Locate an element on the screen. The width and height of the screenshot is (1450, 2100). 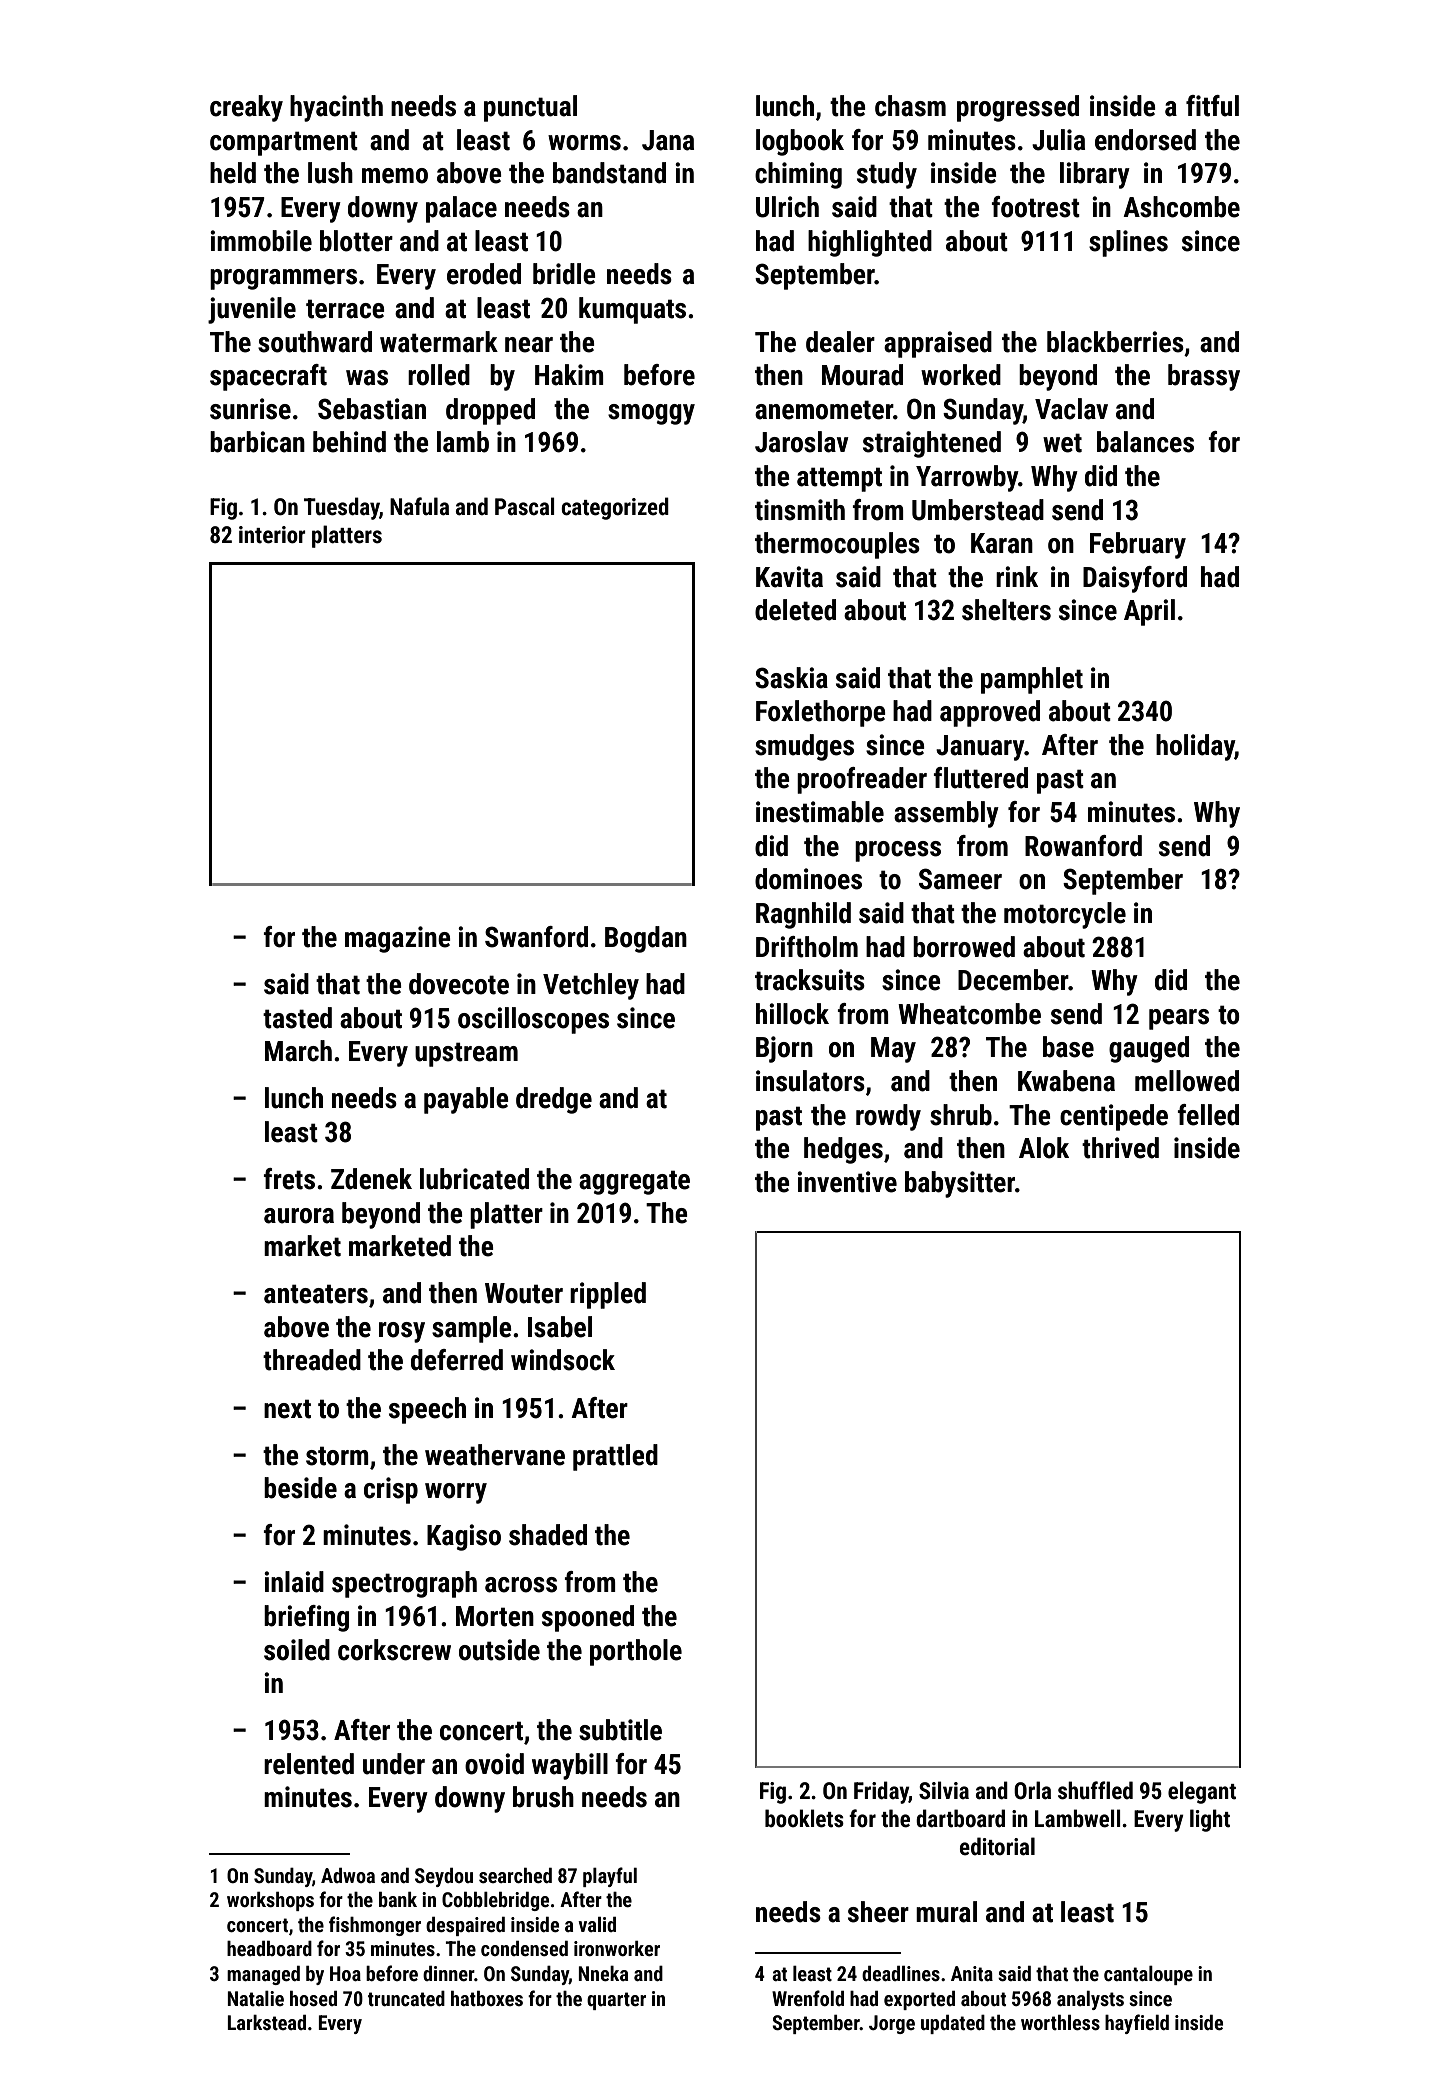
outside is located at coordinates (499, 1650).
